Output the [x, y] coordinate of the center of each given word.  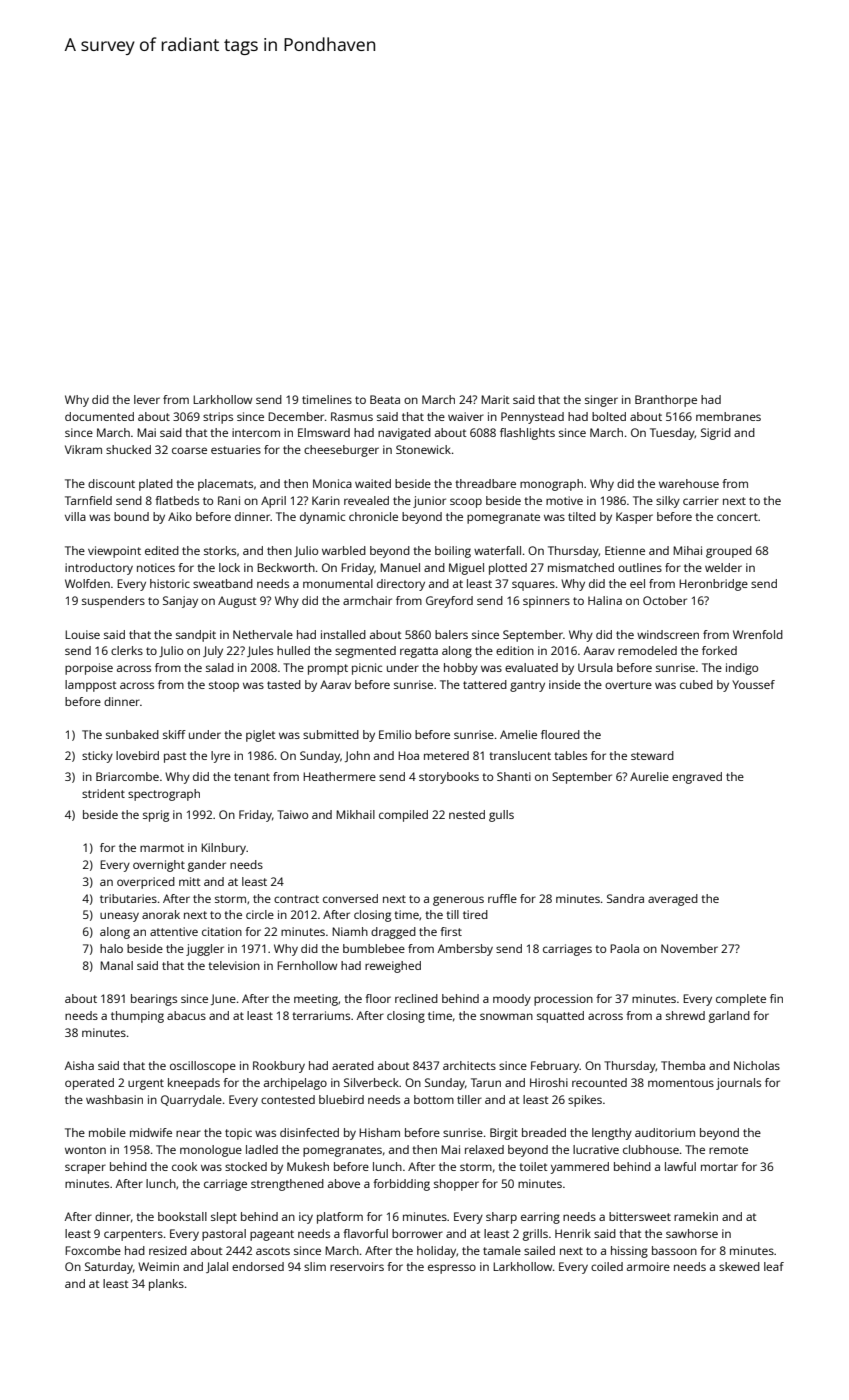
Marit [495, 399]
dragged [393, 933]
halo [111, 948]
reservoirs [357, 1266]
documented [99, 416]
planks [166, 1285]
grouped [729, 552]
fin [776, 998]
